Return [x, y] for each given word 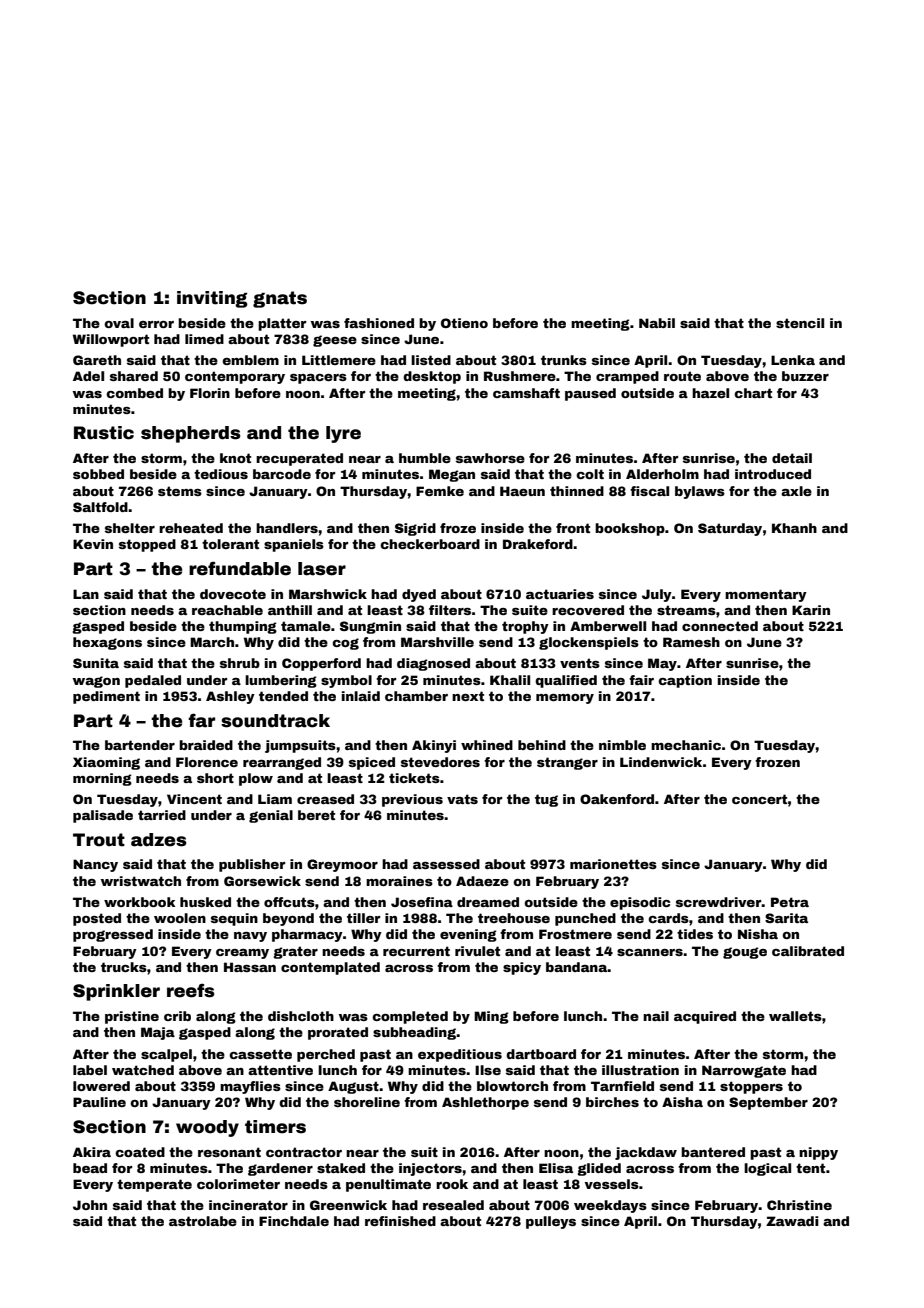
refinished [400, 1221]
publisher [252, 865]
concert [760, 799]
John [90, 1205]
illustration [640, 1070]
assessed [446, 864]
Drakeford [538, 544]
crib [177, 1016]
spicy [522, 968]
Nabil [657, 323]
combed [134, 393]
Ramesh [691, 642]
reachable [227, 610]
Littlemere [339, 360]
